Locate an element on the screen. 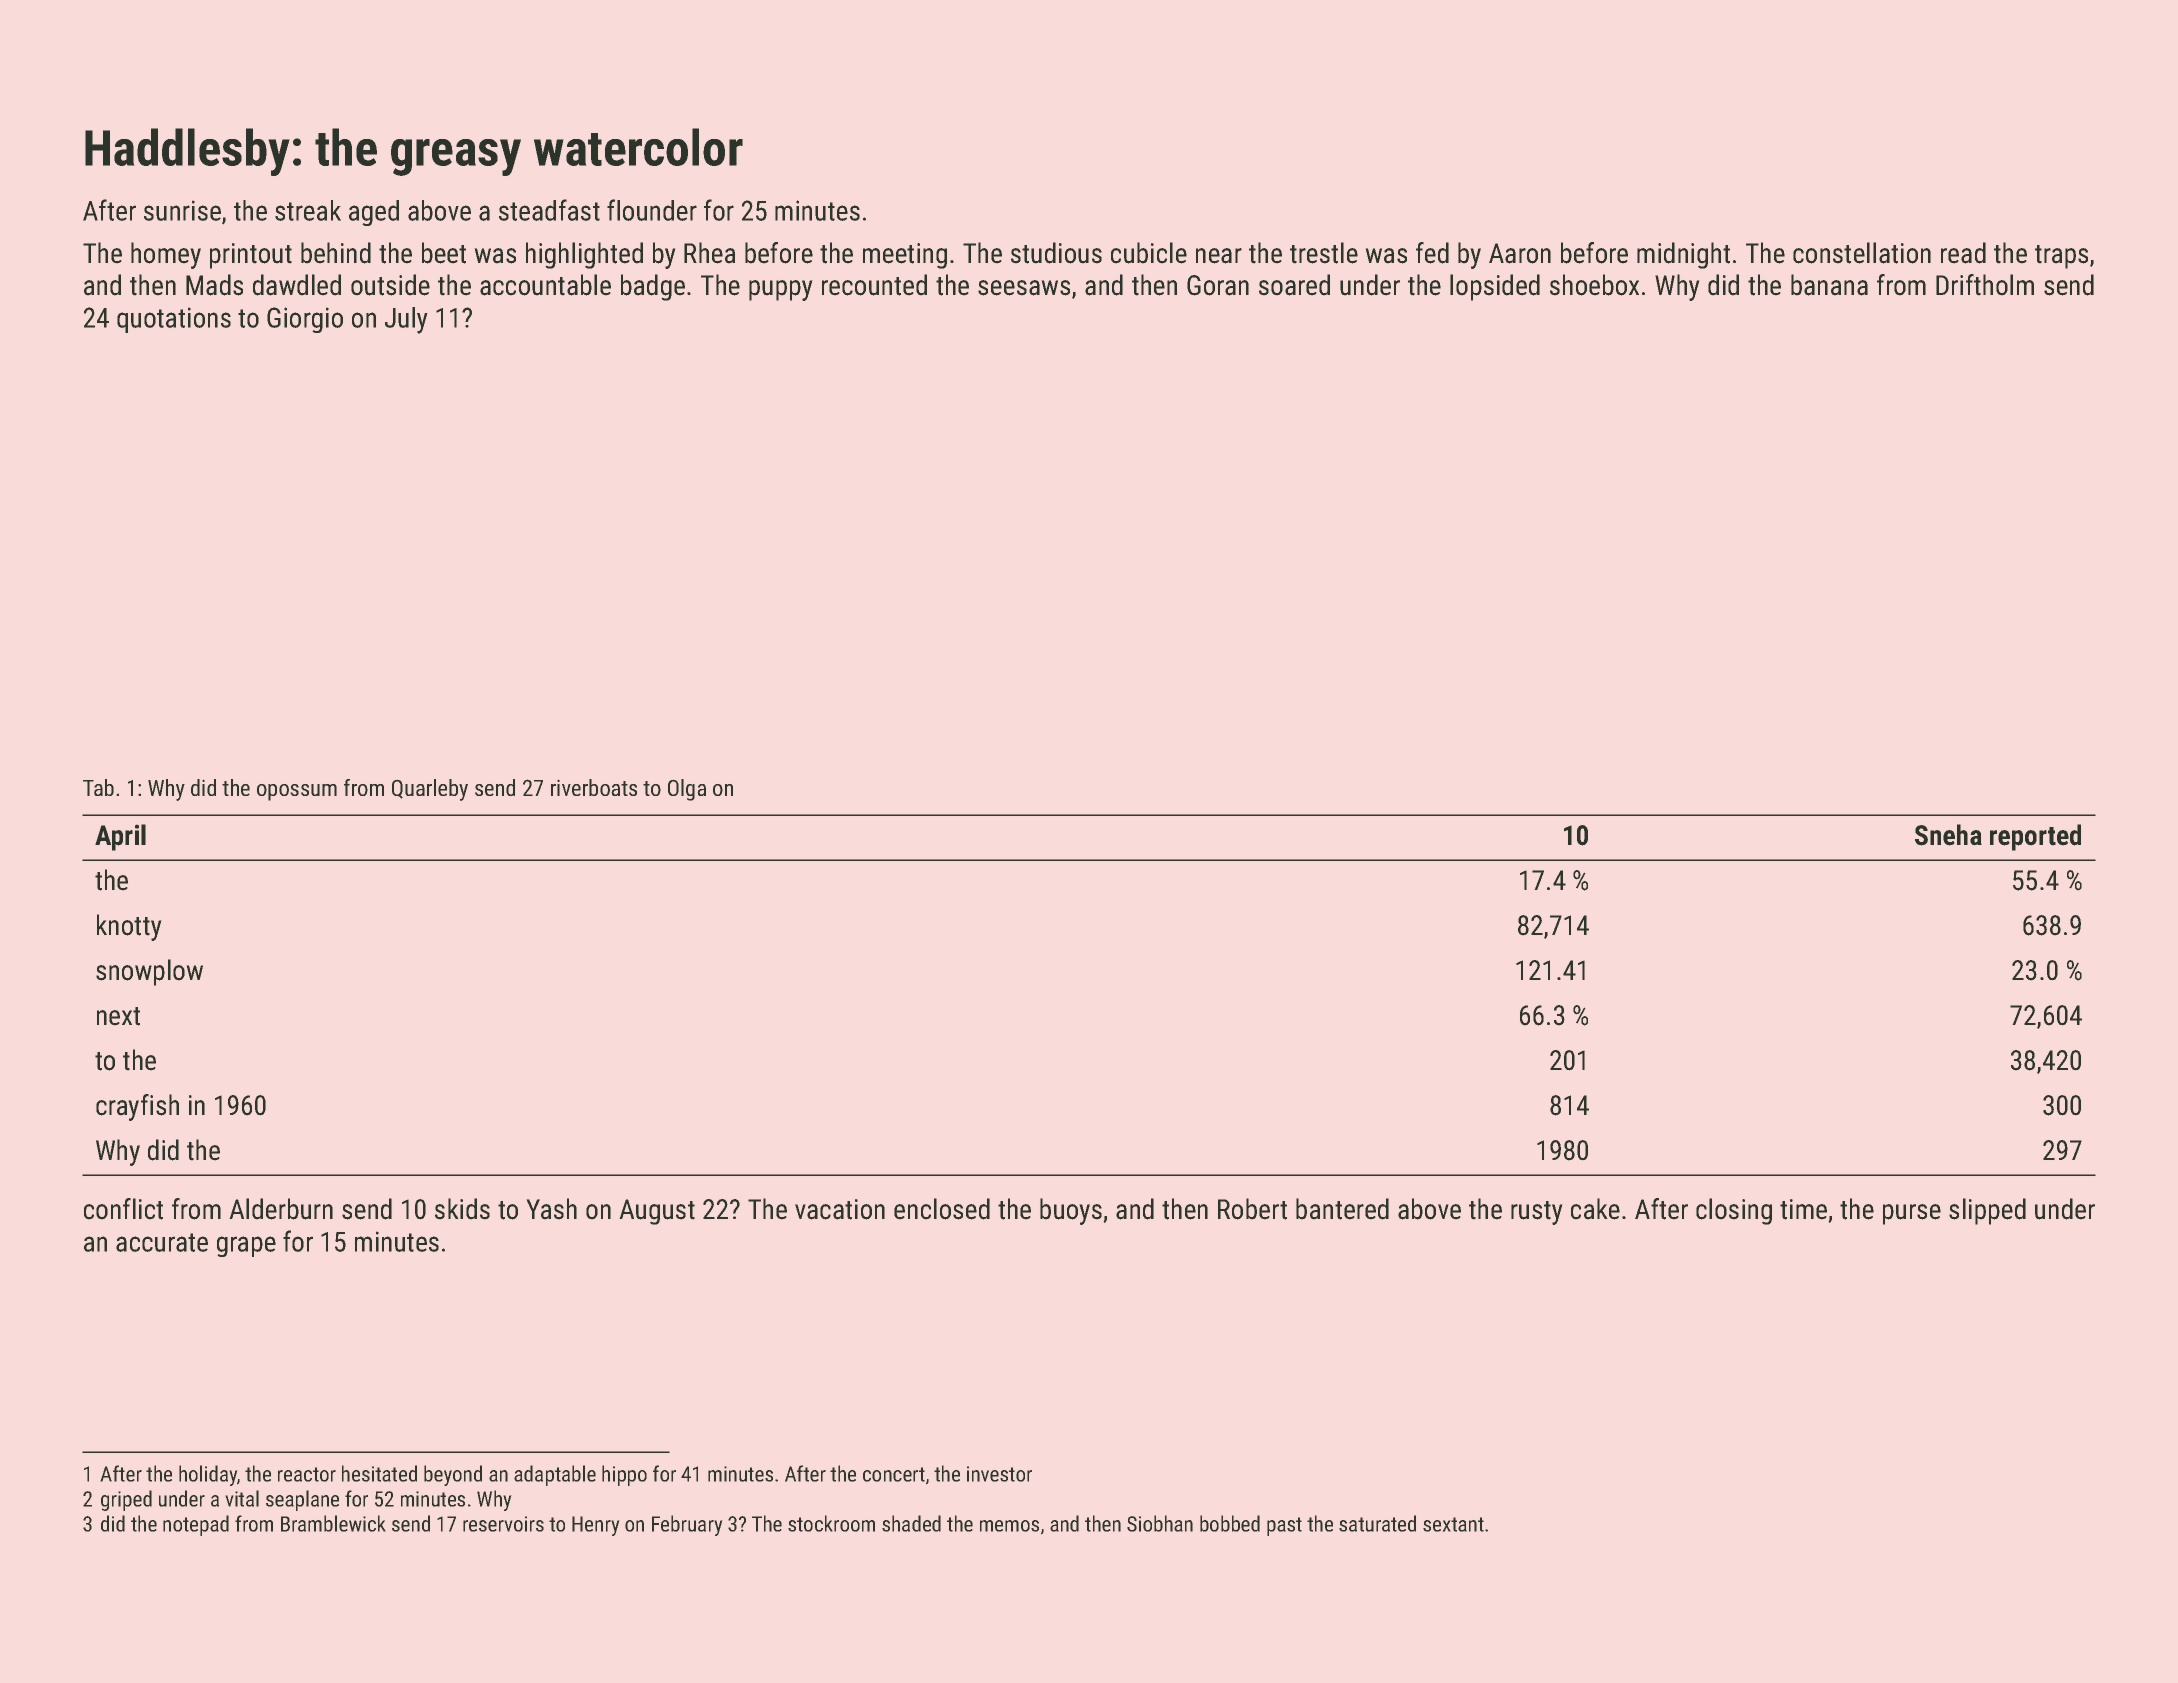 The image size is (2178, 1683). crayfish is located at coordinates (137, 1107).
